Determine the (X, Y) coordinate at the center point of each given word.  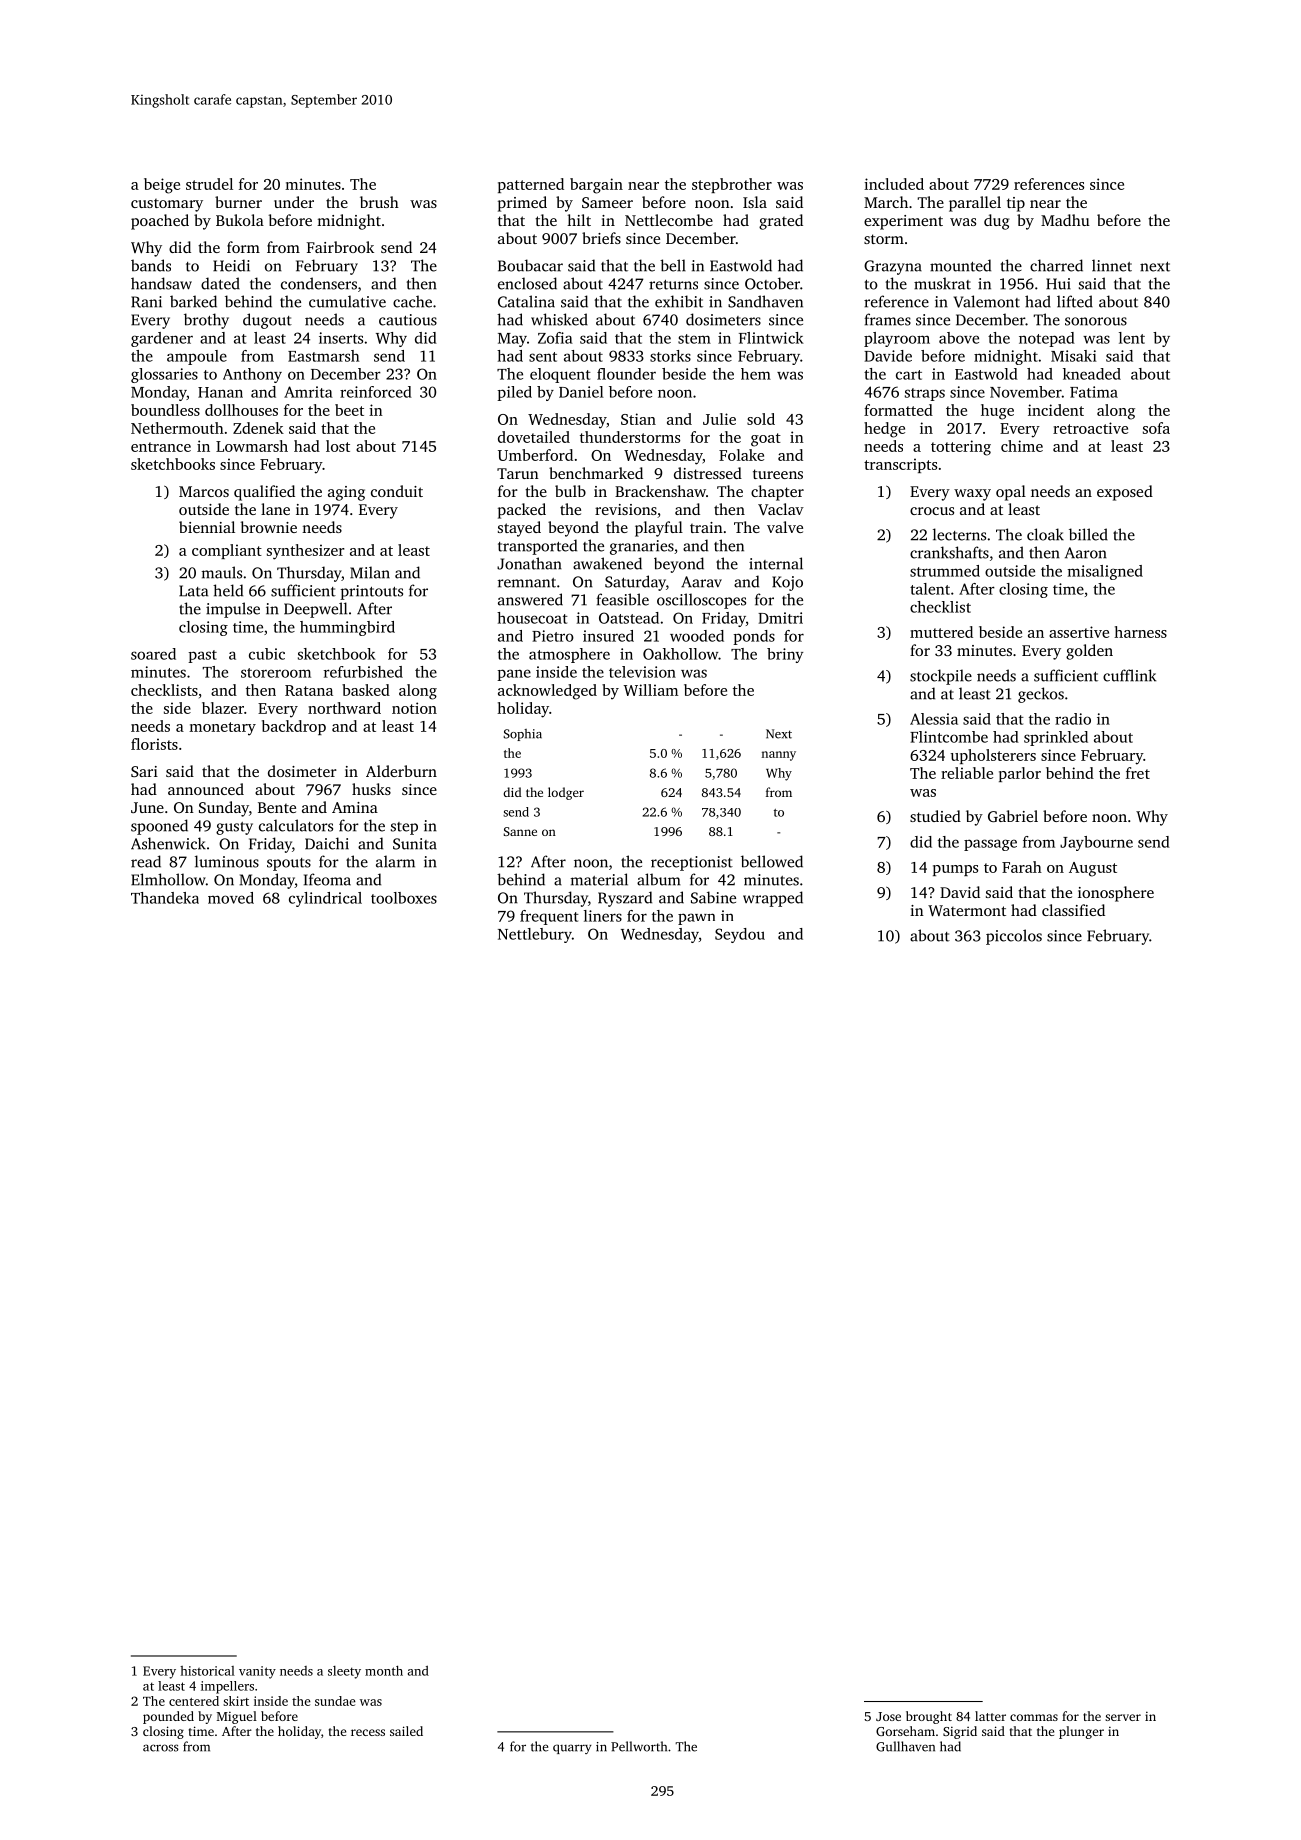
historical (207, 1671)
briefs (601, 238)
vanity (257, 1672)
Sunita (415, 844)
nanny (778, 756)
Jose (888, 1716)
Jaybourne (1096, 843)
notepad (1047, 339)
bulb (570, 491)
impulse (233, 610)
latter (990, 1716)
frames (888, 319)
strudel (209, 184)
